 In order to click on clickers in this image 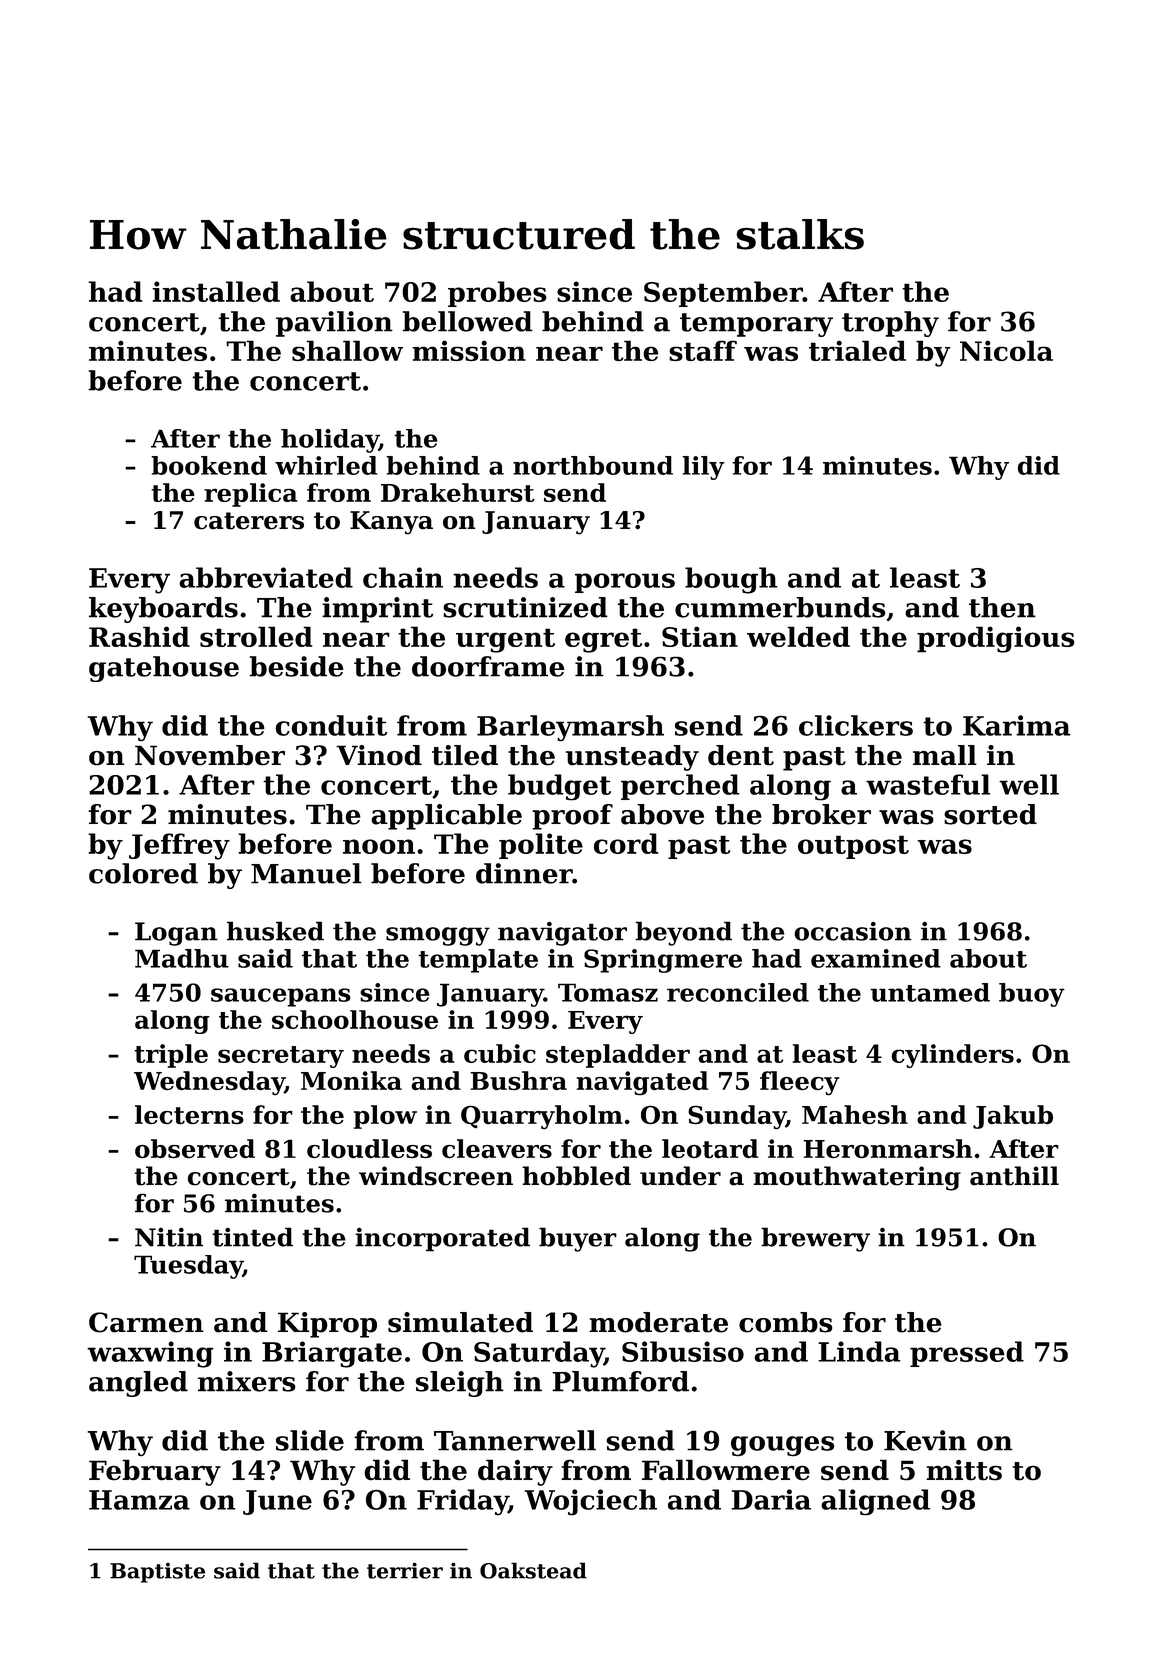, I will do `click(856, 725)`.
